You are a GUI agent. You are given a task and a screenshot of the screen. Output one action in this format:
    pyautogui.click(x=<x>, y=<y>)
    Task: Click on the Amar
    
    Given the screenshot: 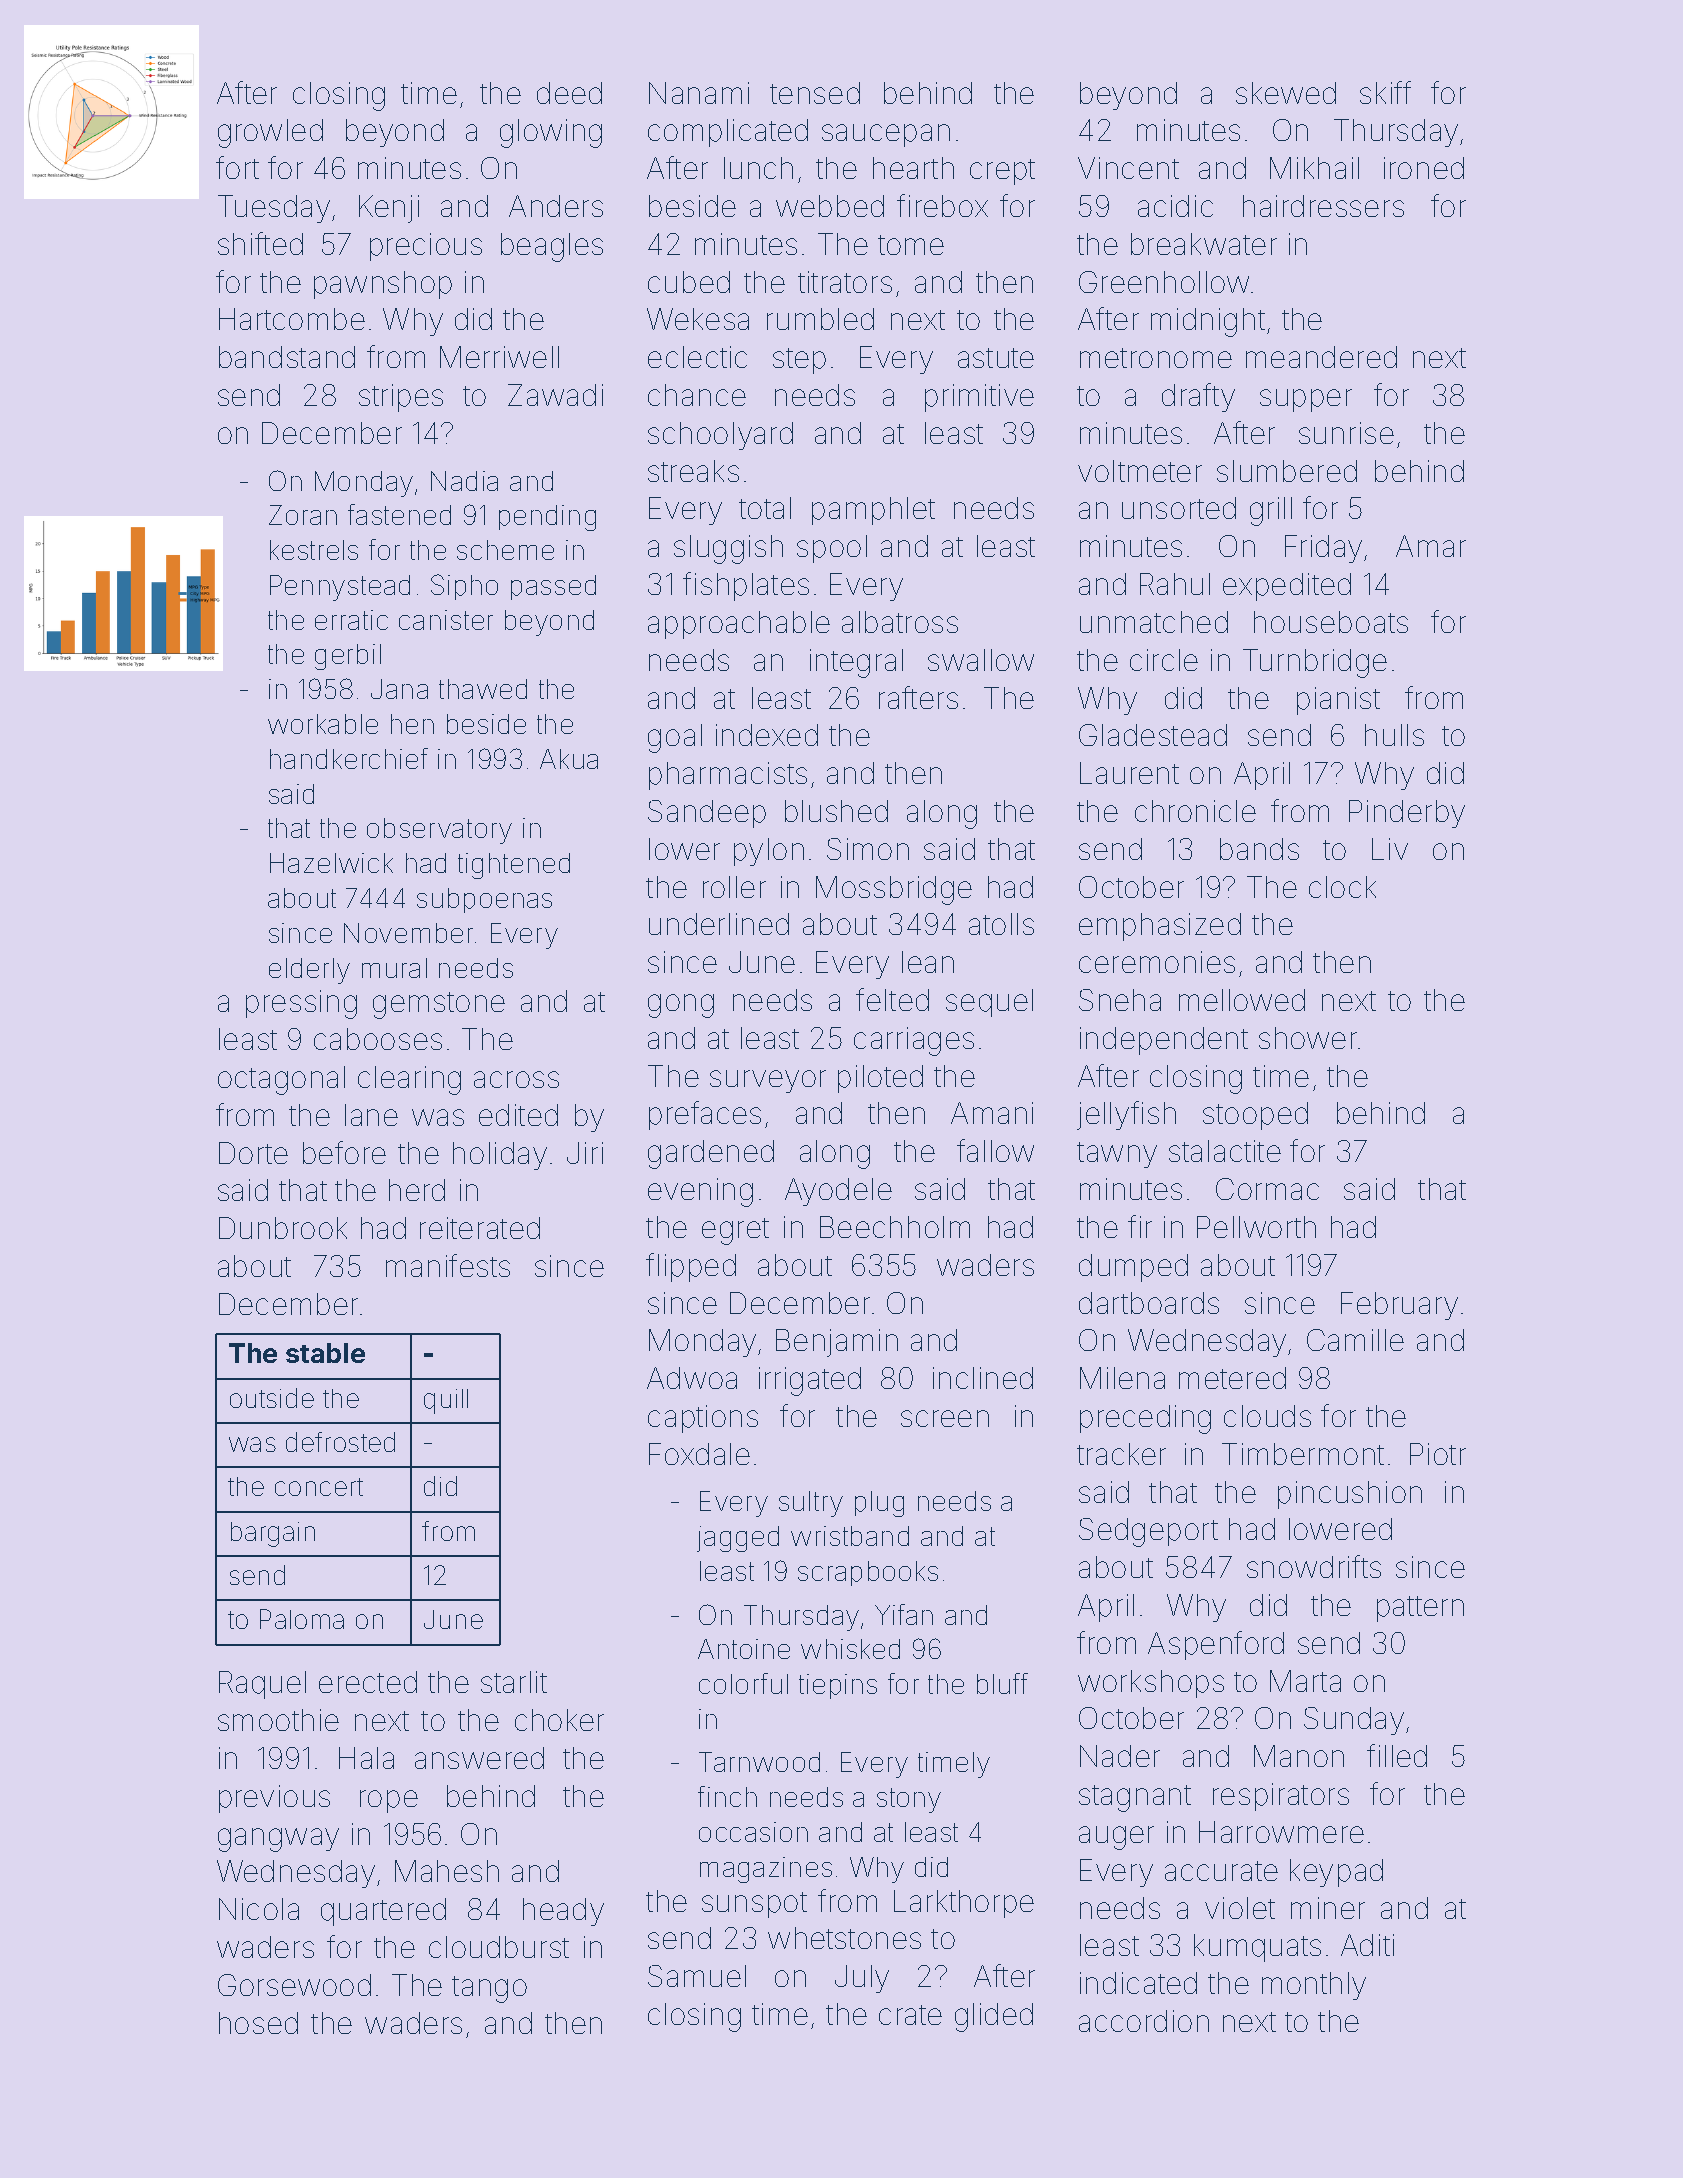 What is the action you would take?
    pyautogui.click(x=1431, y=546)
